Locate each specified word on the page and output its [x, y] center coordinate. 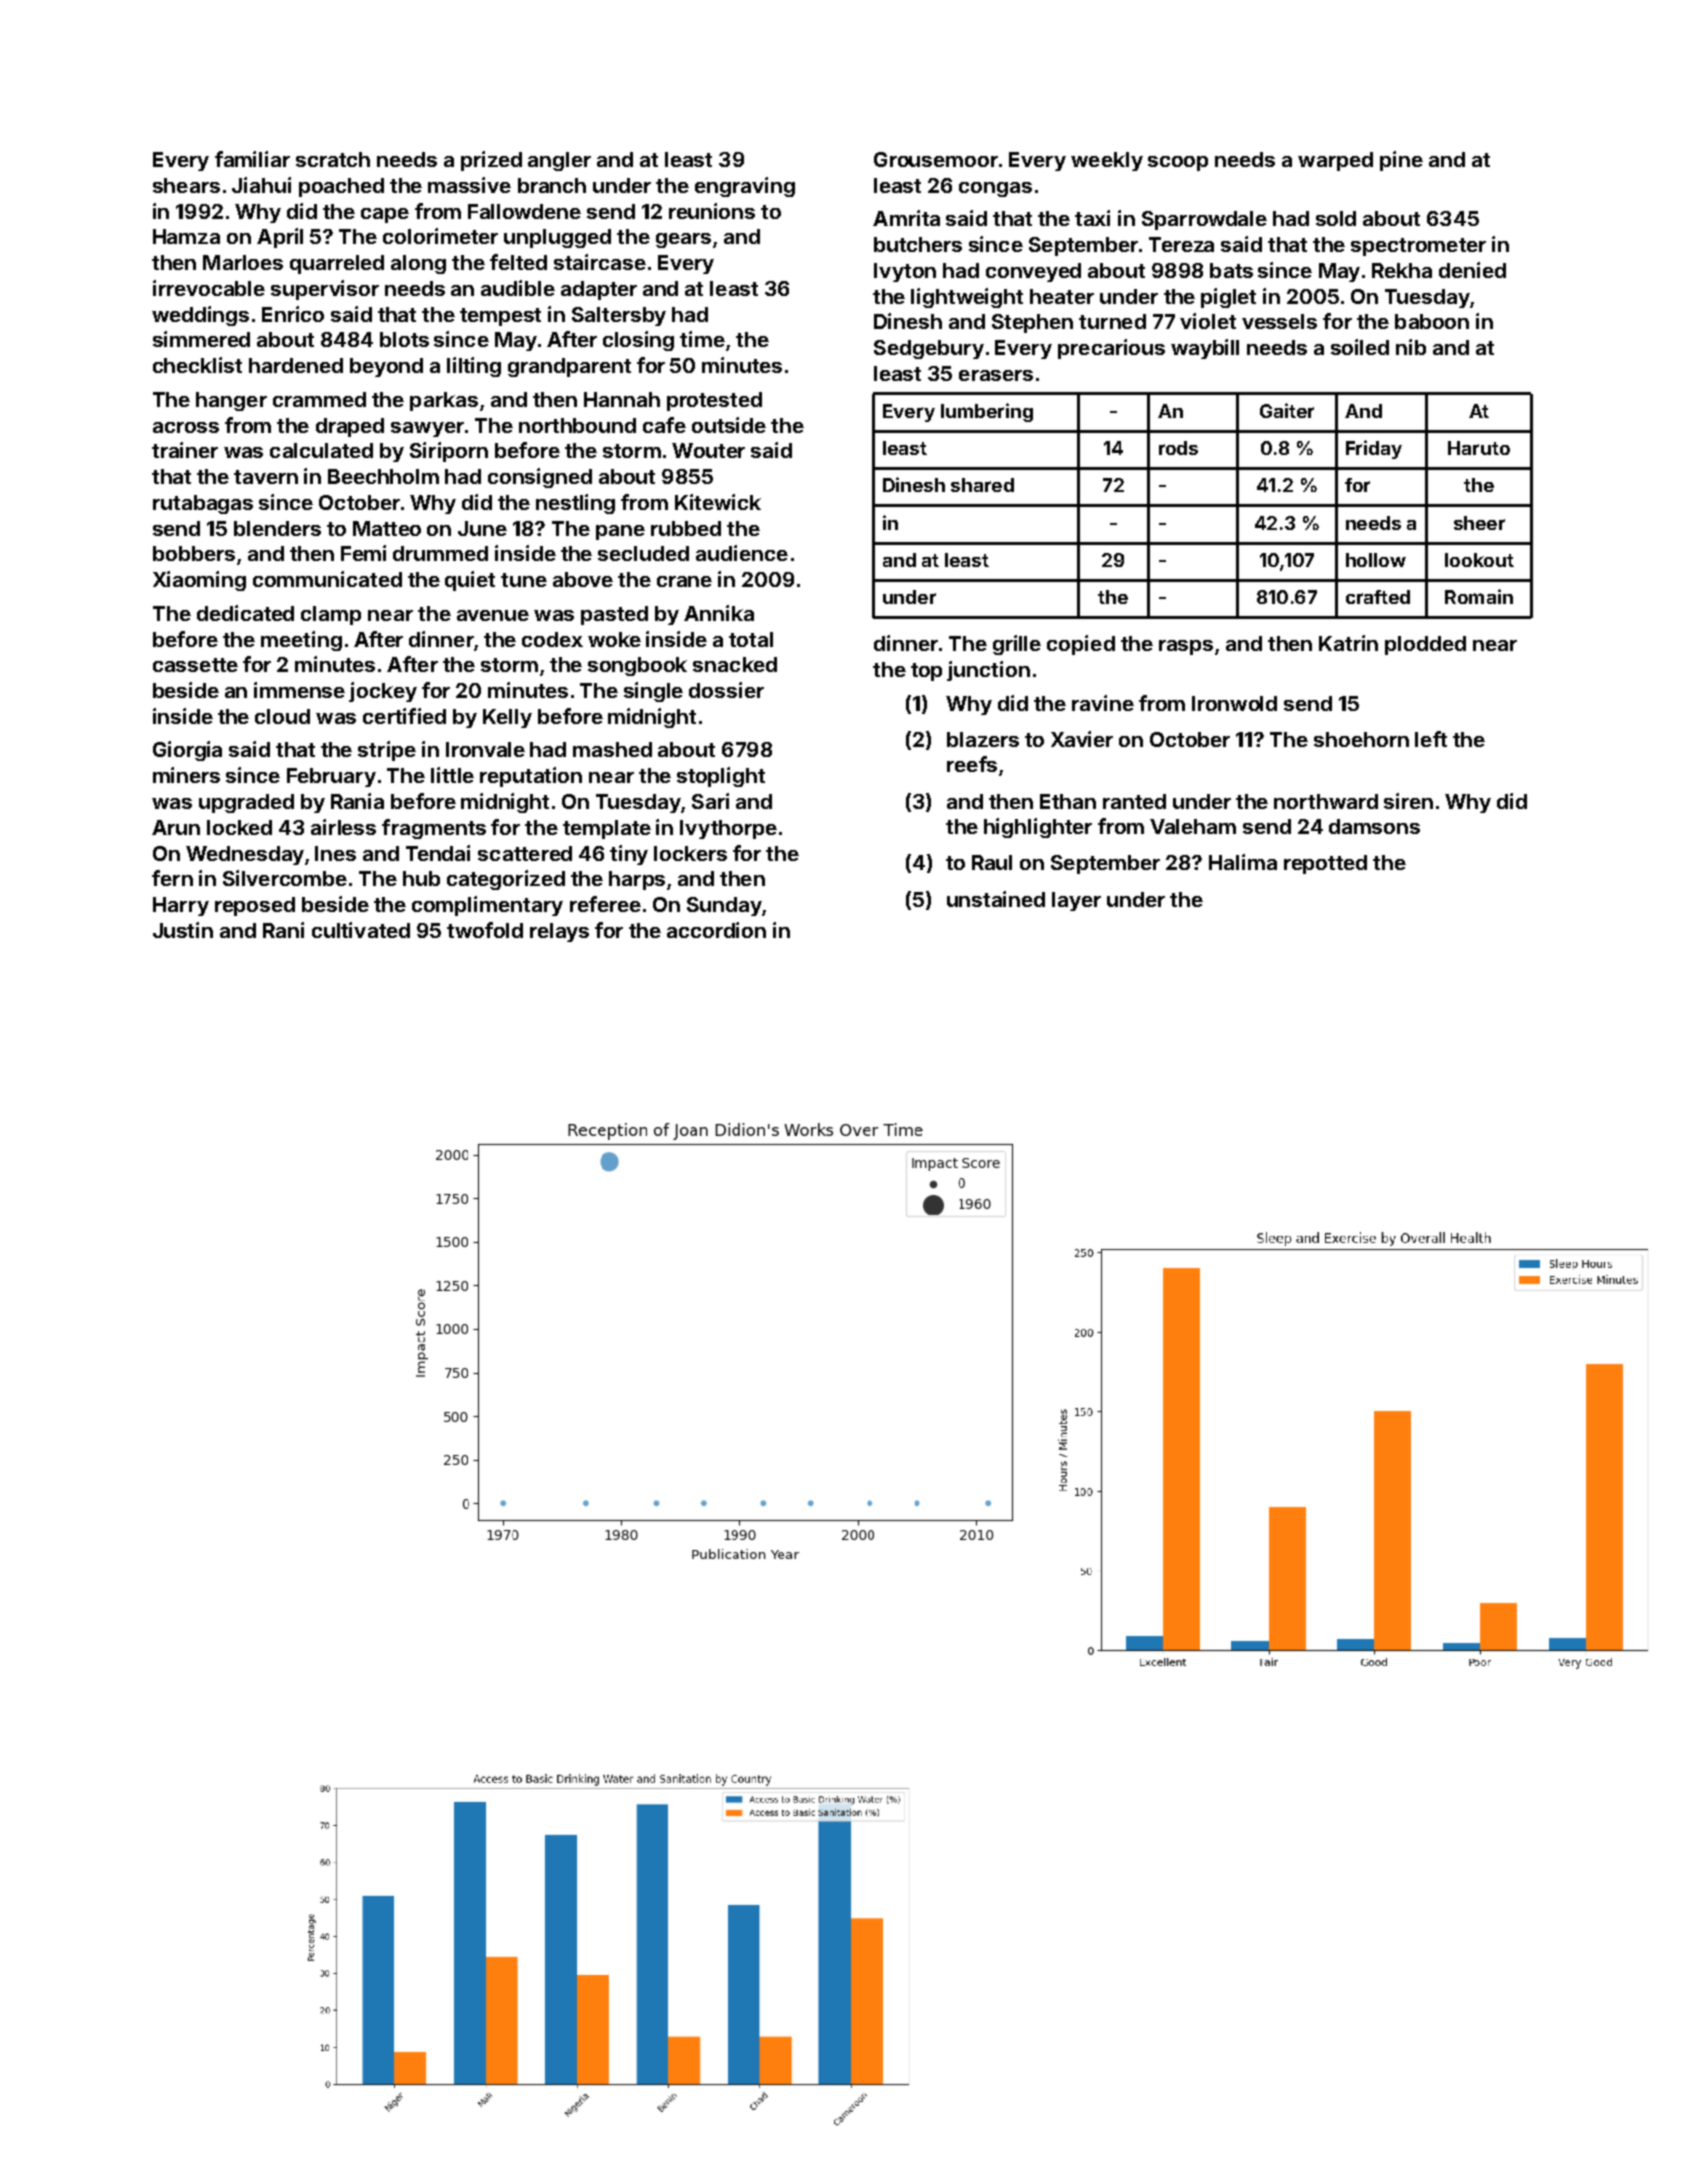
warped [1335, 161]
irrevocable [209, 288]
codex [552, 639]
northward [1326, 801]
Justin [183, 930]
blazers [983, 739]
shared [982, 485]
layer [1076, 901]
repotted [1325, 864]
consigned [540, 478]
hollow [1376, 560]
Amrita [906, 218]
